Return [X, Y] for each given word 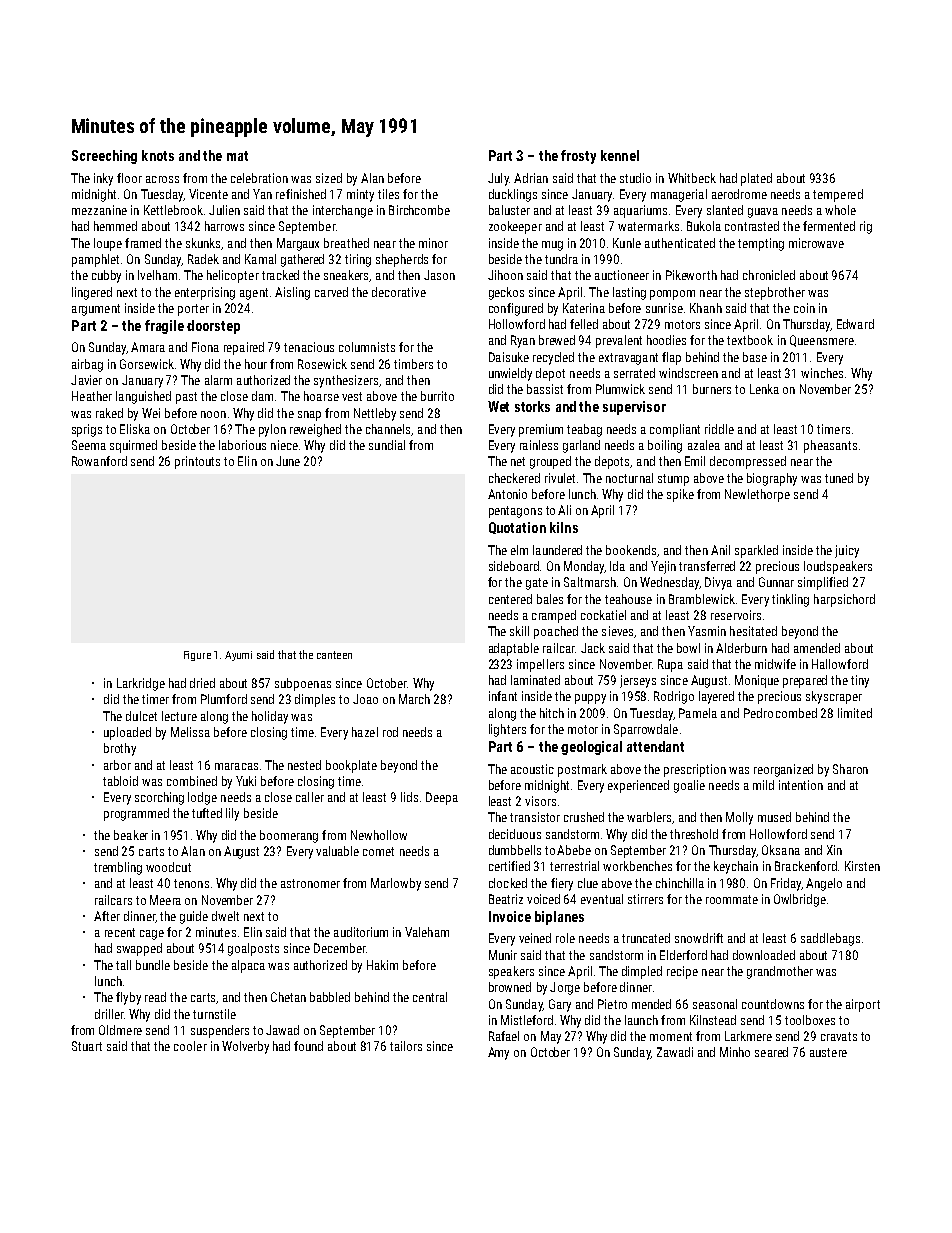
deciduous [515, 834]
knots [158, 155]
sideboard [514, 566]
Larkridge [141, 684]
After [107, 916]
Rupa [670, 665]
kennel [620, 155]
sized [329, 178]
